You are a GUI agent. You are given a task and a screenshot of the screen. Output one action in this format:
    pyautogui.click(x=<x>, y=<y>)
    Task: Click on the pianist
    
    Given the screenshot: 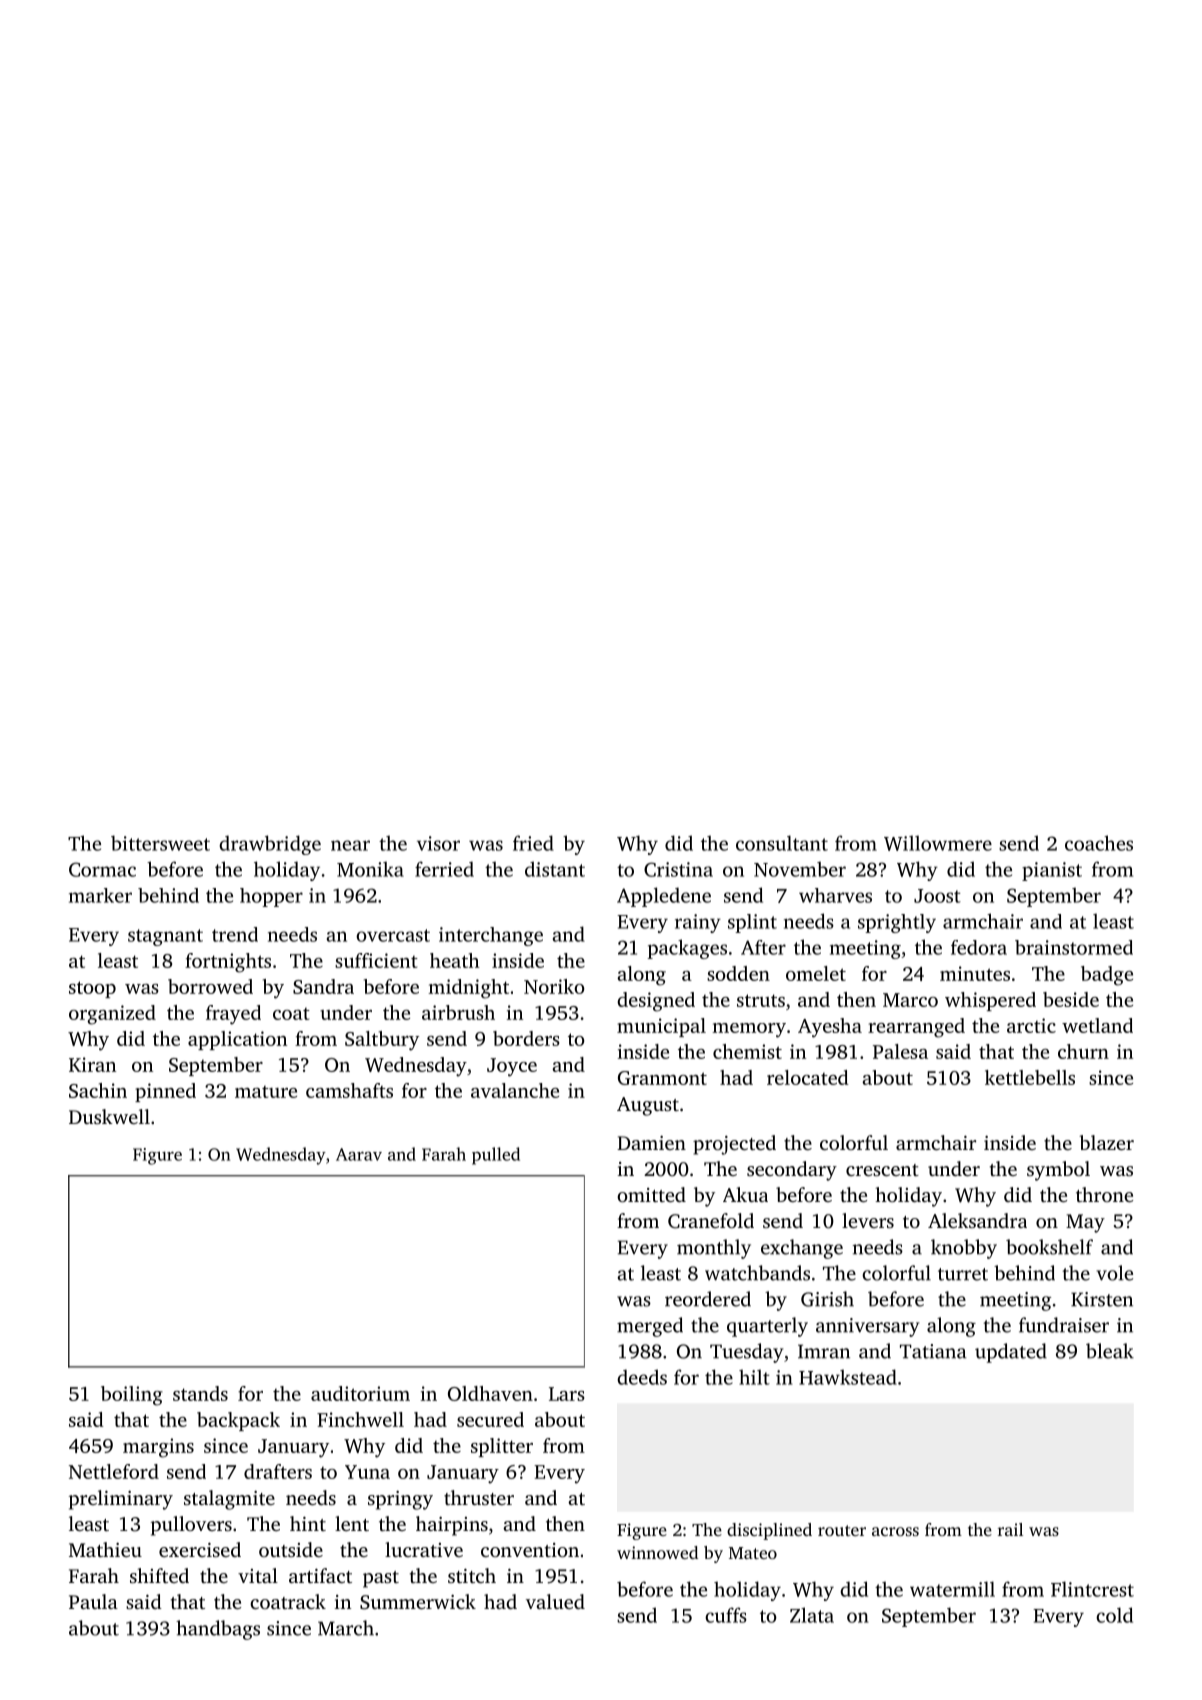 What is the action you would take?
    pyautogui.click(x=1052, y=871)
